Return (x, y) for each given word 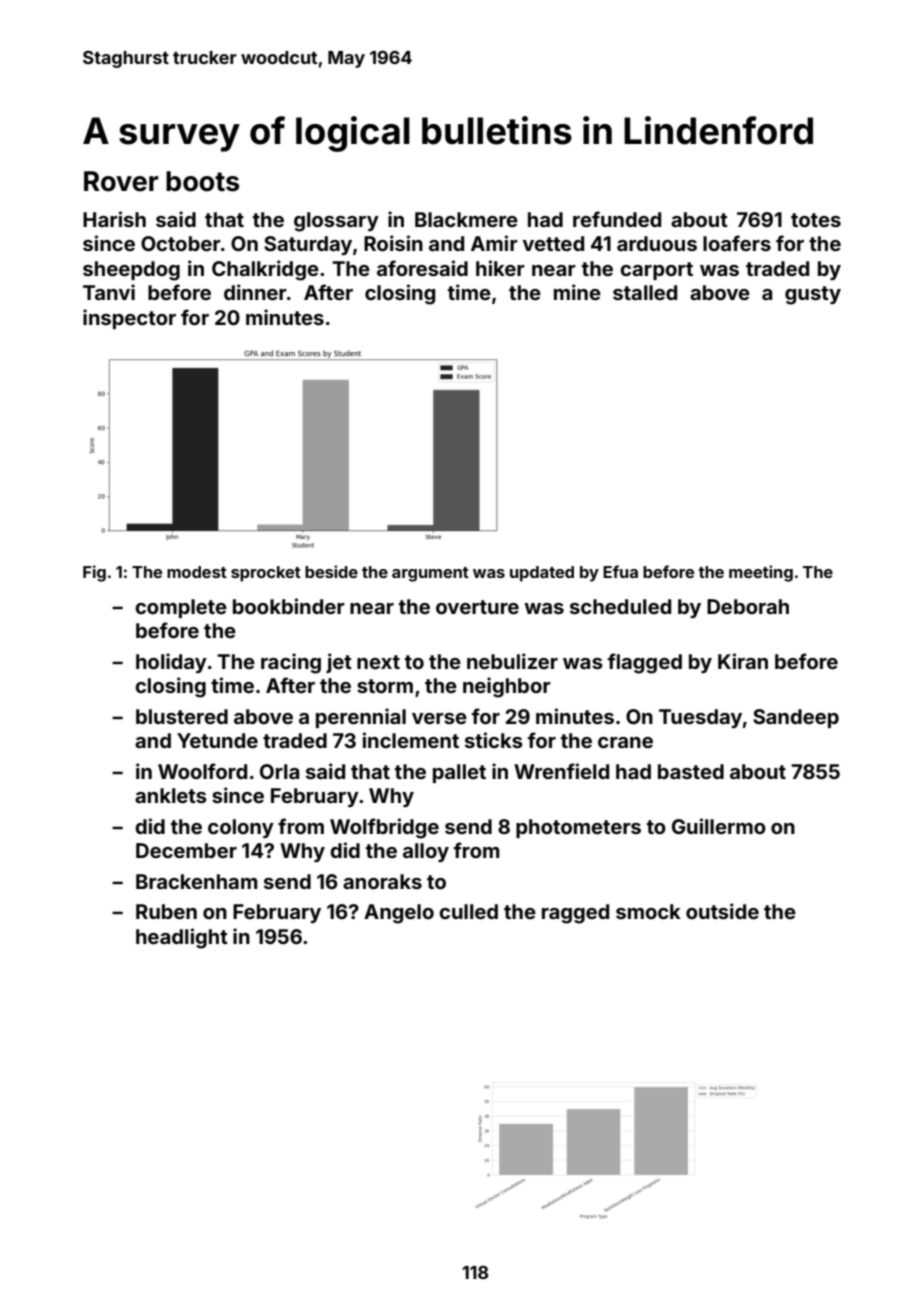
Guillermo (719, 826)
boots (202, 181)
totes (816, 220)
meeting (761, 573)
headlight (182, 938)
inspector (129, 319)
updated (542, 574)
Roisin (393, 243)
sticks (494, 740)
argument (430, 574)
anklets (171, 795)
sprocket (266, 574)
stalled (645, 292)
